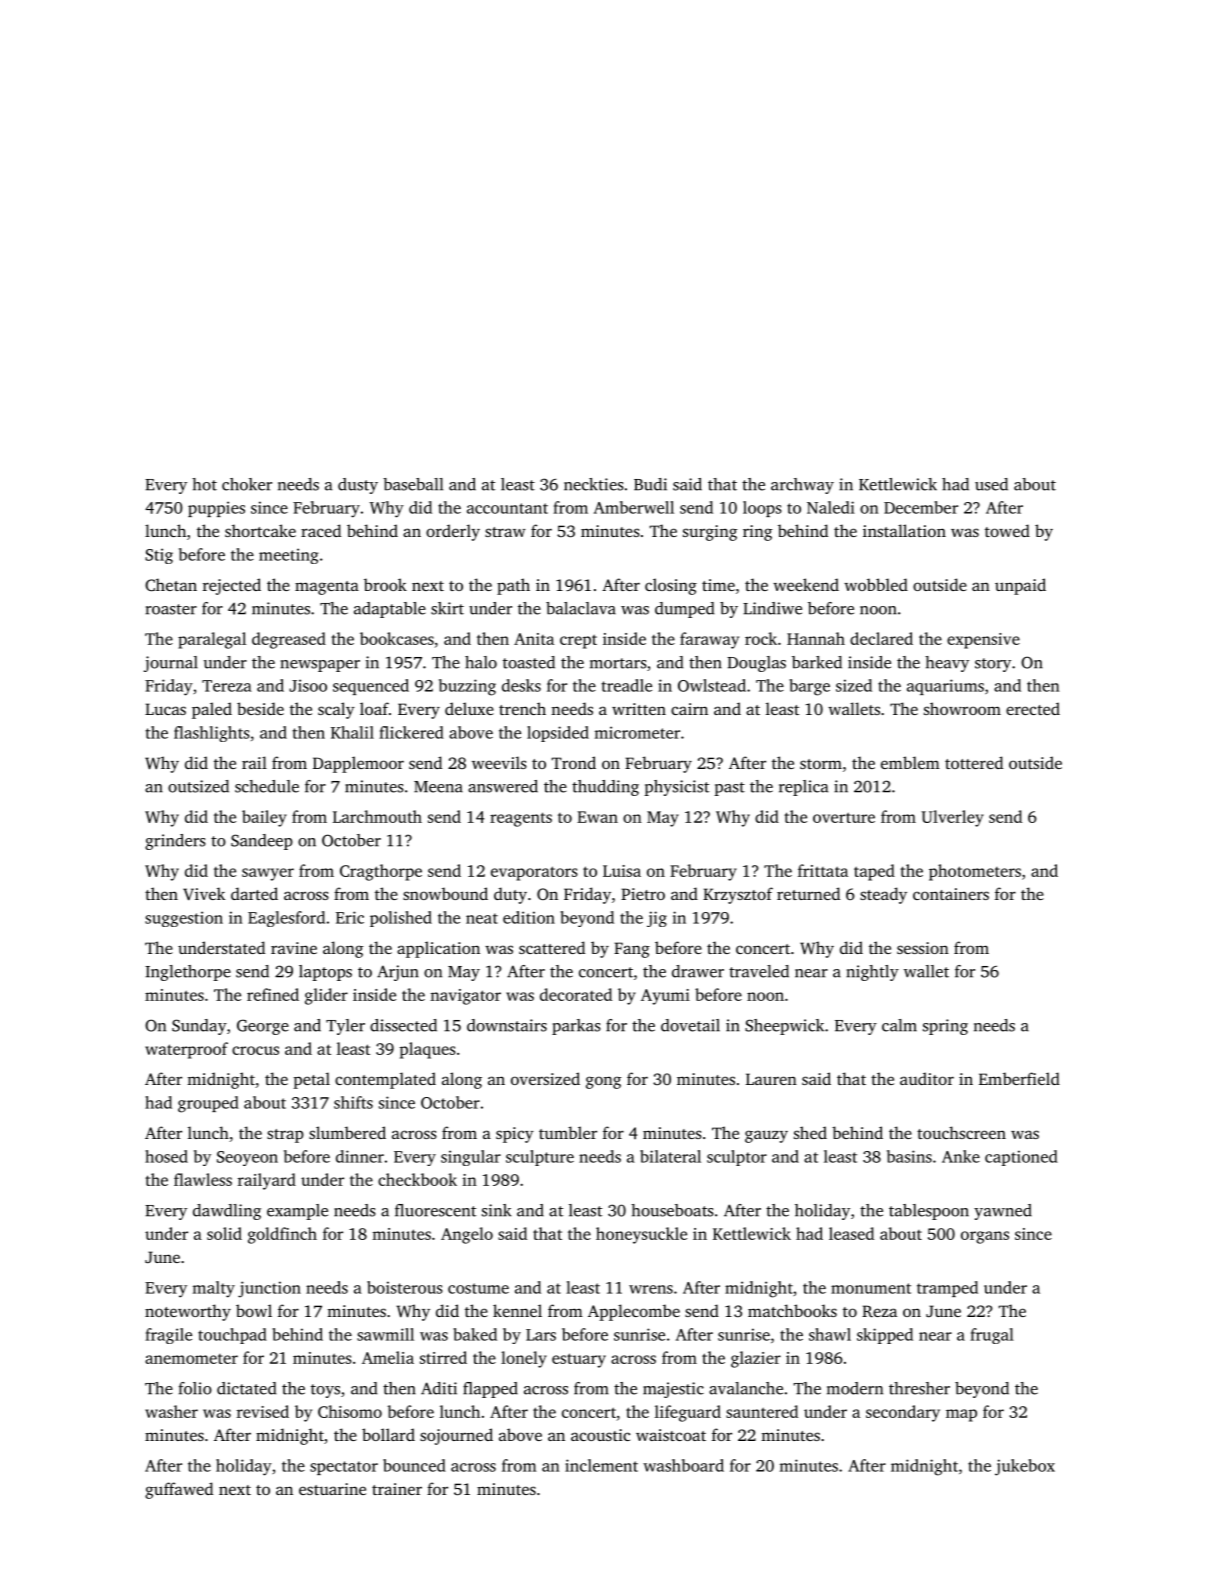 This document has width=1213, height=1570. I want to click on leased, so click(851, 1233).
